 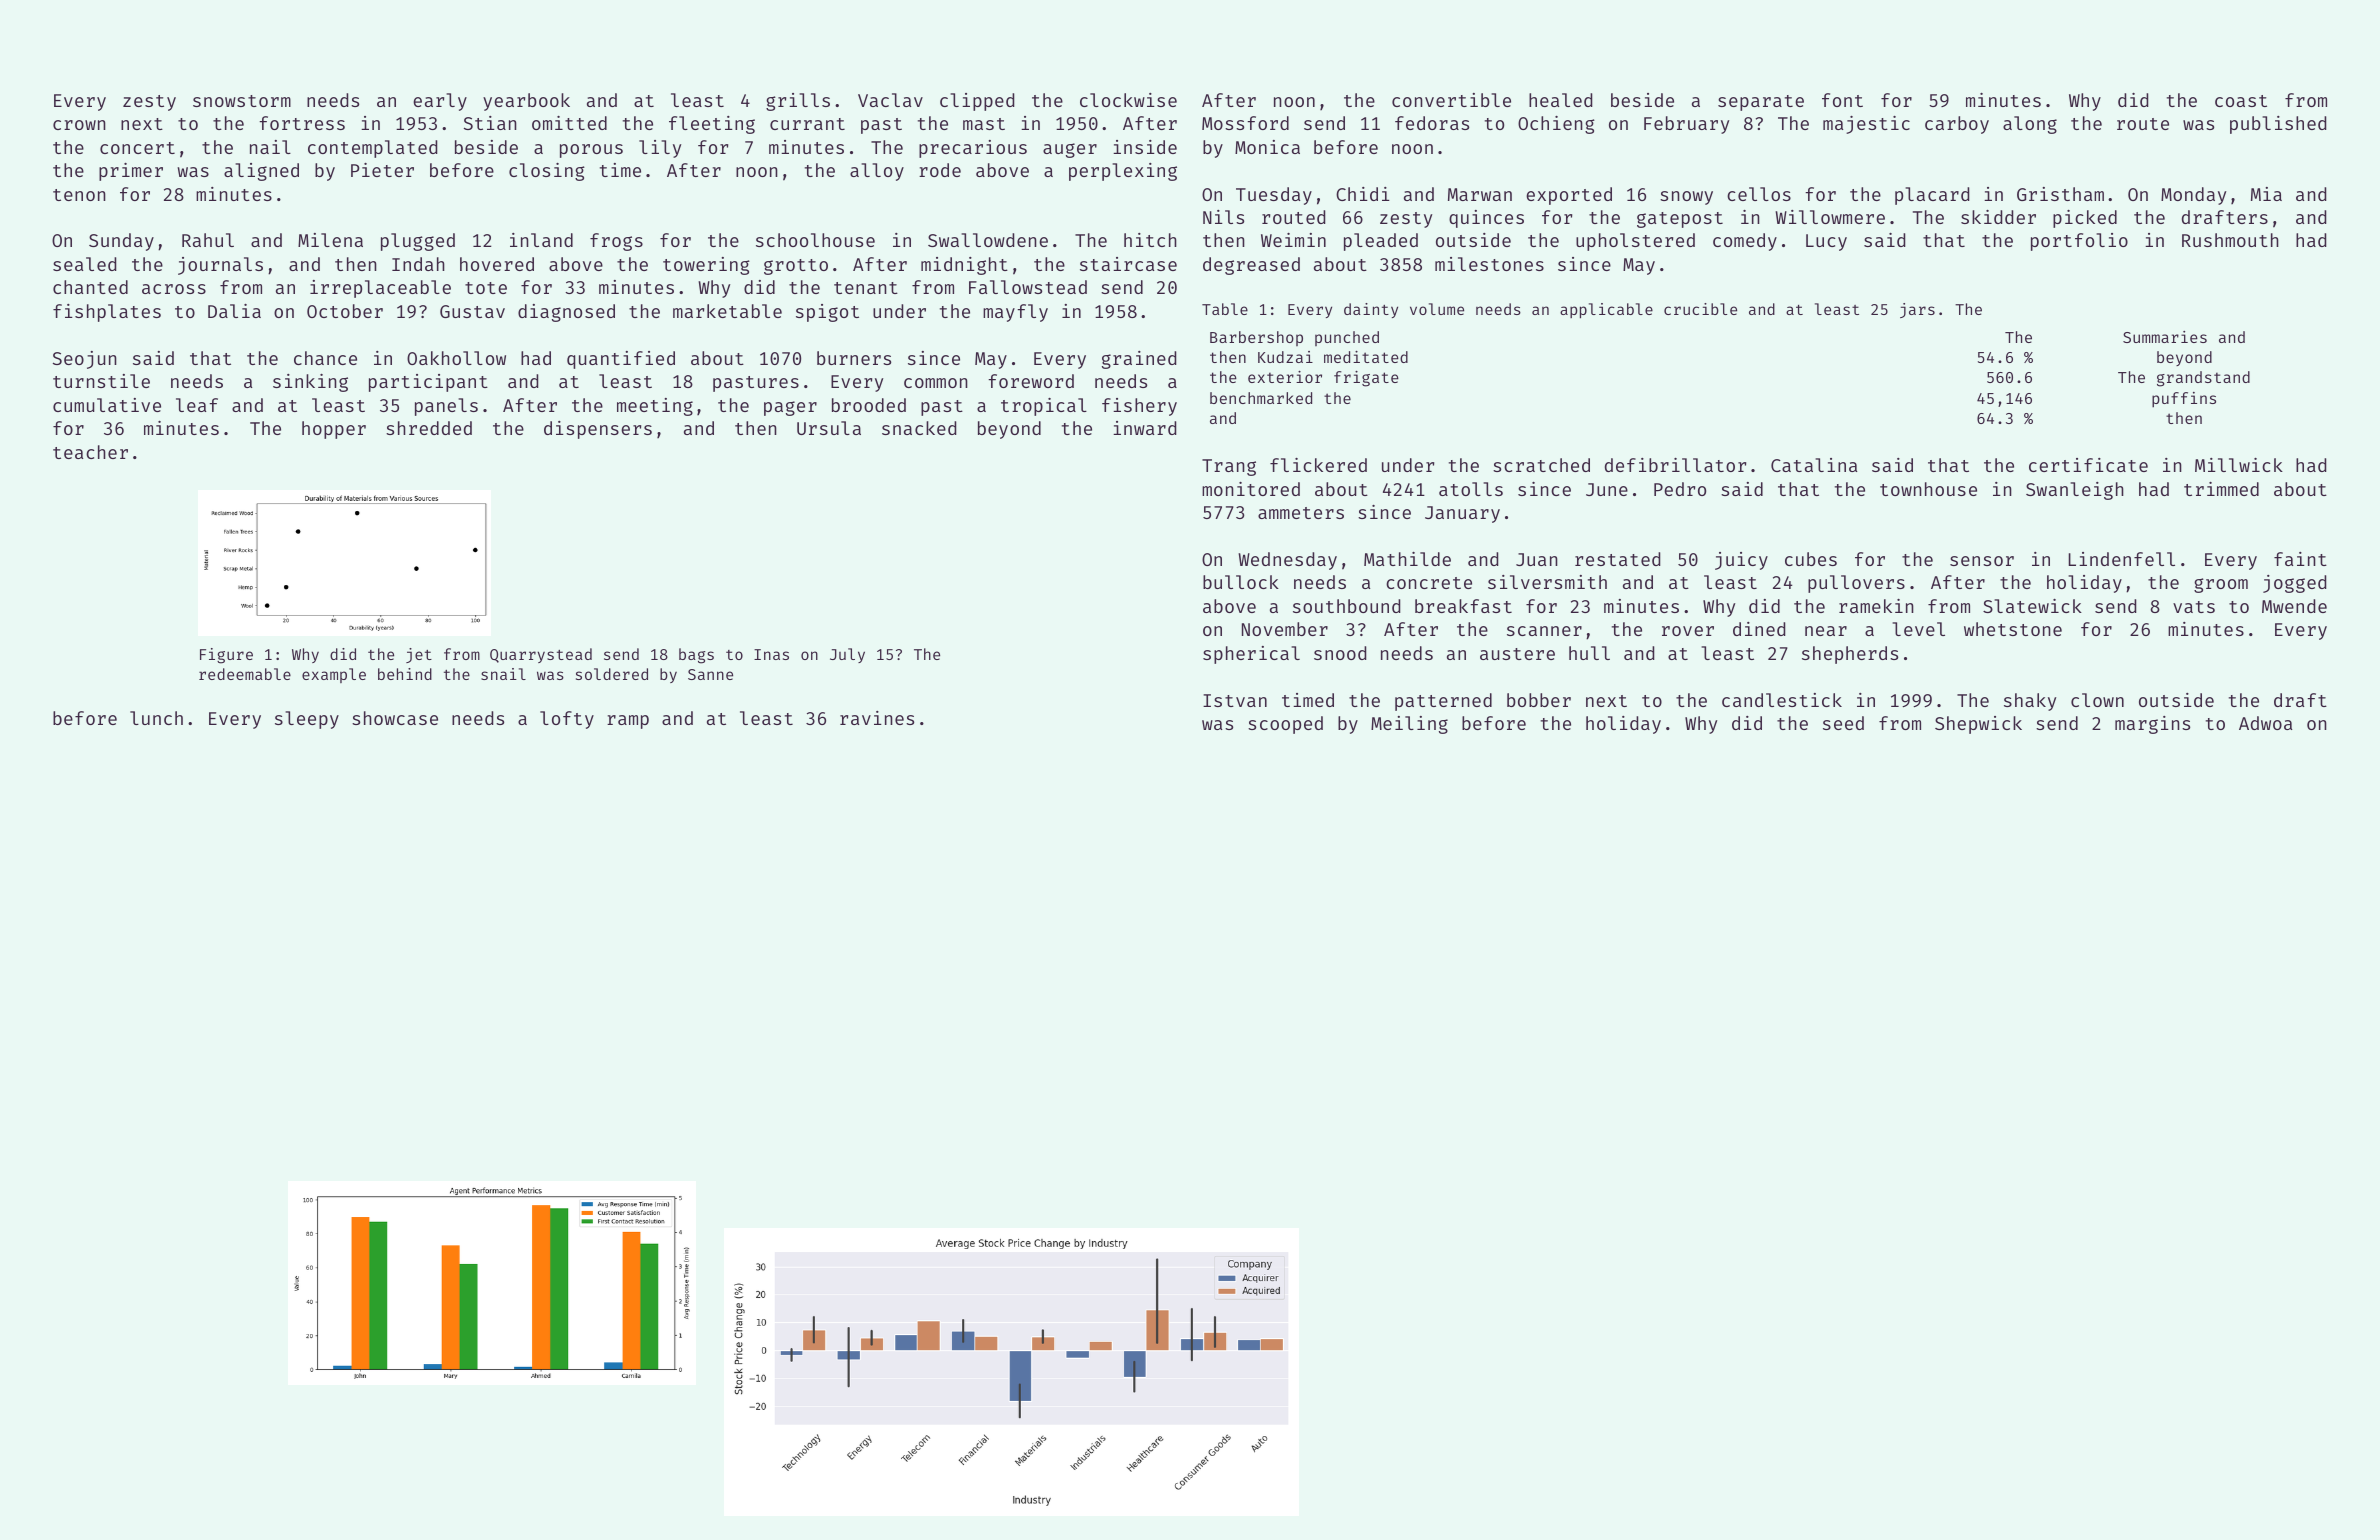 I want to click on dispensers, so click(x=598, y=430).
